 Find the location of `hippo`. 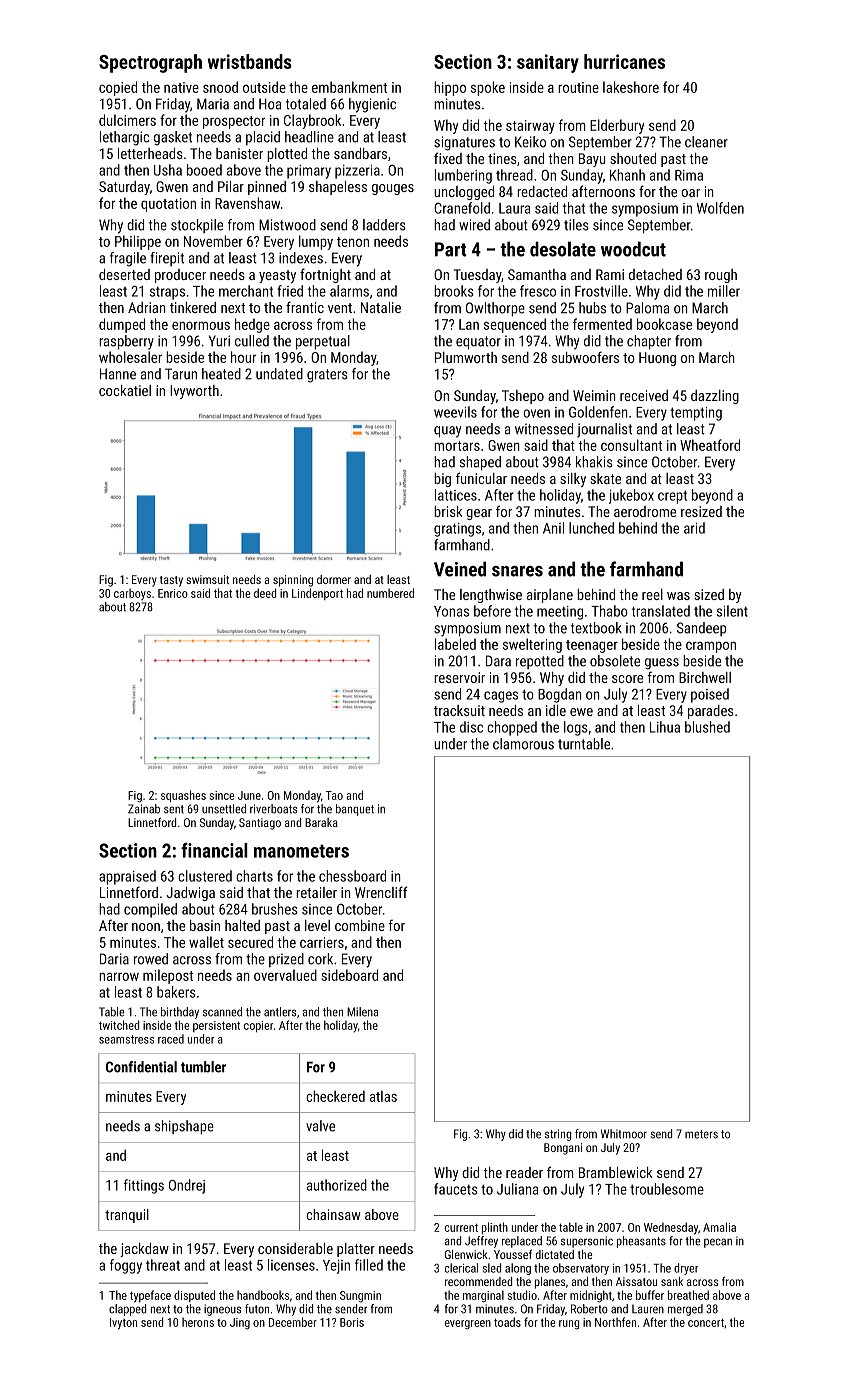

hippo is located at coordinates (450, 88).
